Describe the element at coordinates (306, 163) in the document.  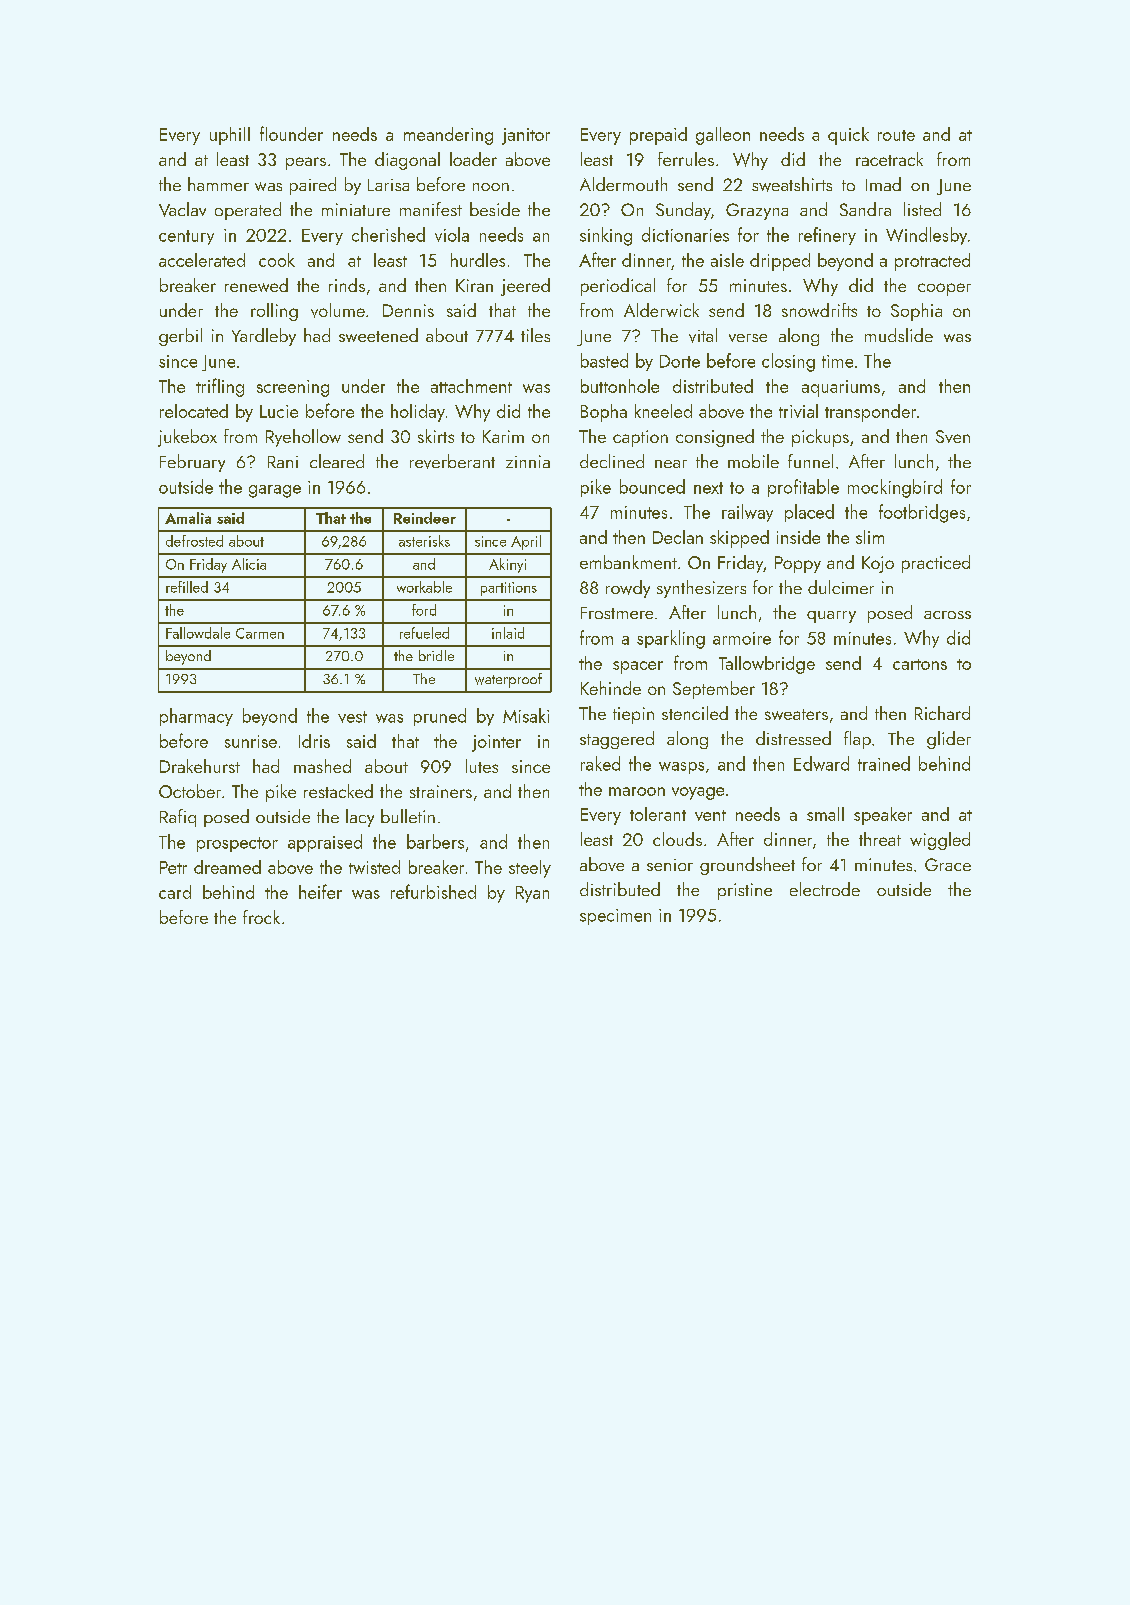
I see `pears` at that location.
